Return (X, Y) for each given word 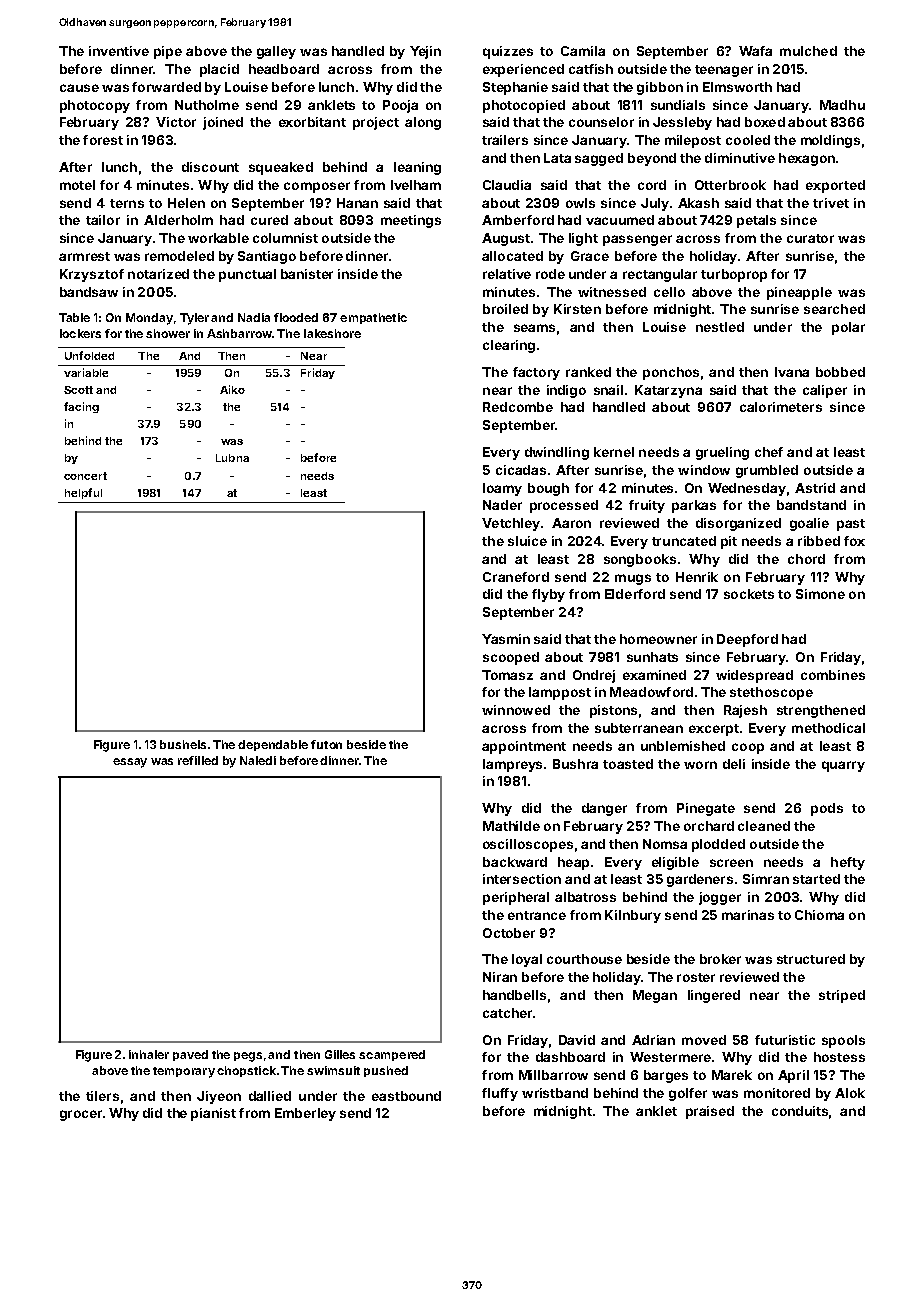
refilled (198, 760)
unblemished (683, 746)
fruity (647, 506)
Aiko (232, 389)
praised (710, 1112)
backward (515, 862)
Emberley (305, 1114)
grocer (81, 1115)
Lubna (232, 458)
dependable (273, 745)
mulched (808, 51)
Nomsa (665, 844)
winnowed (516, 710)
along (423, 123)
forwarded (166, 87)
